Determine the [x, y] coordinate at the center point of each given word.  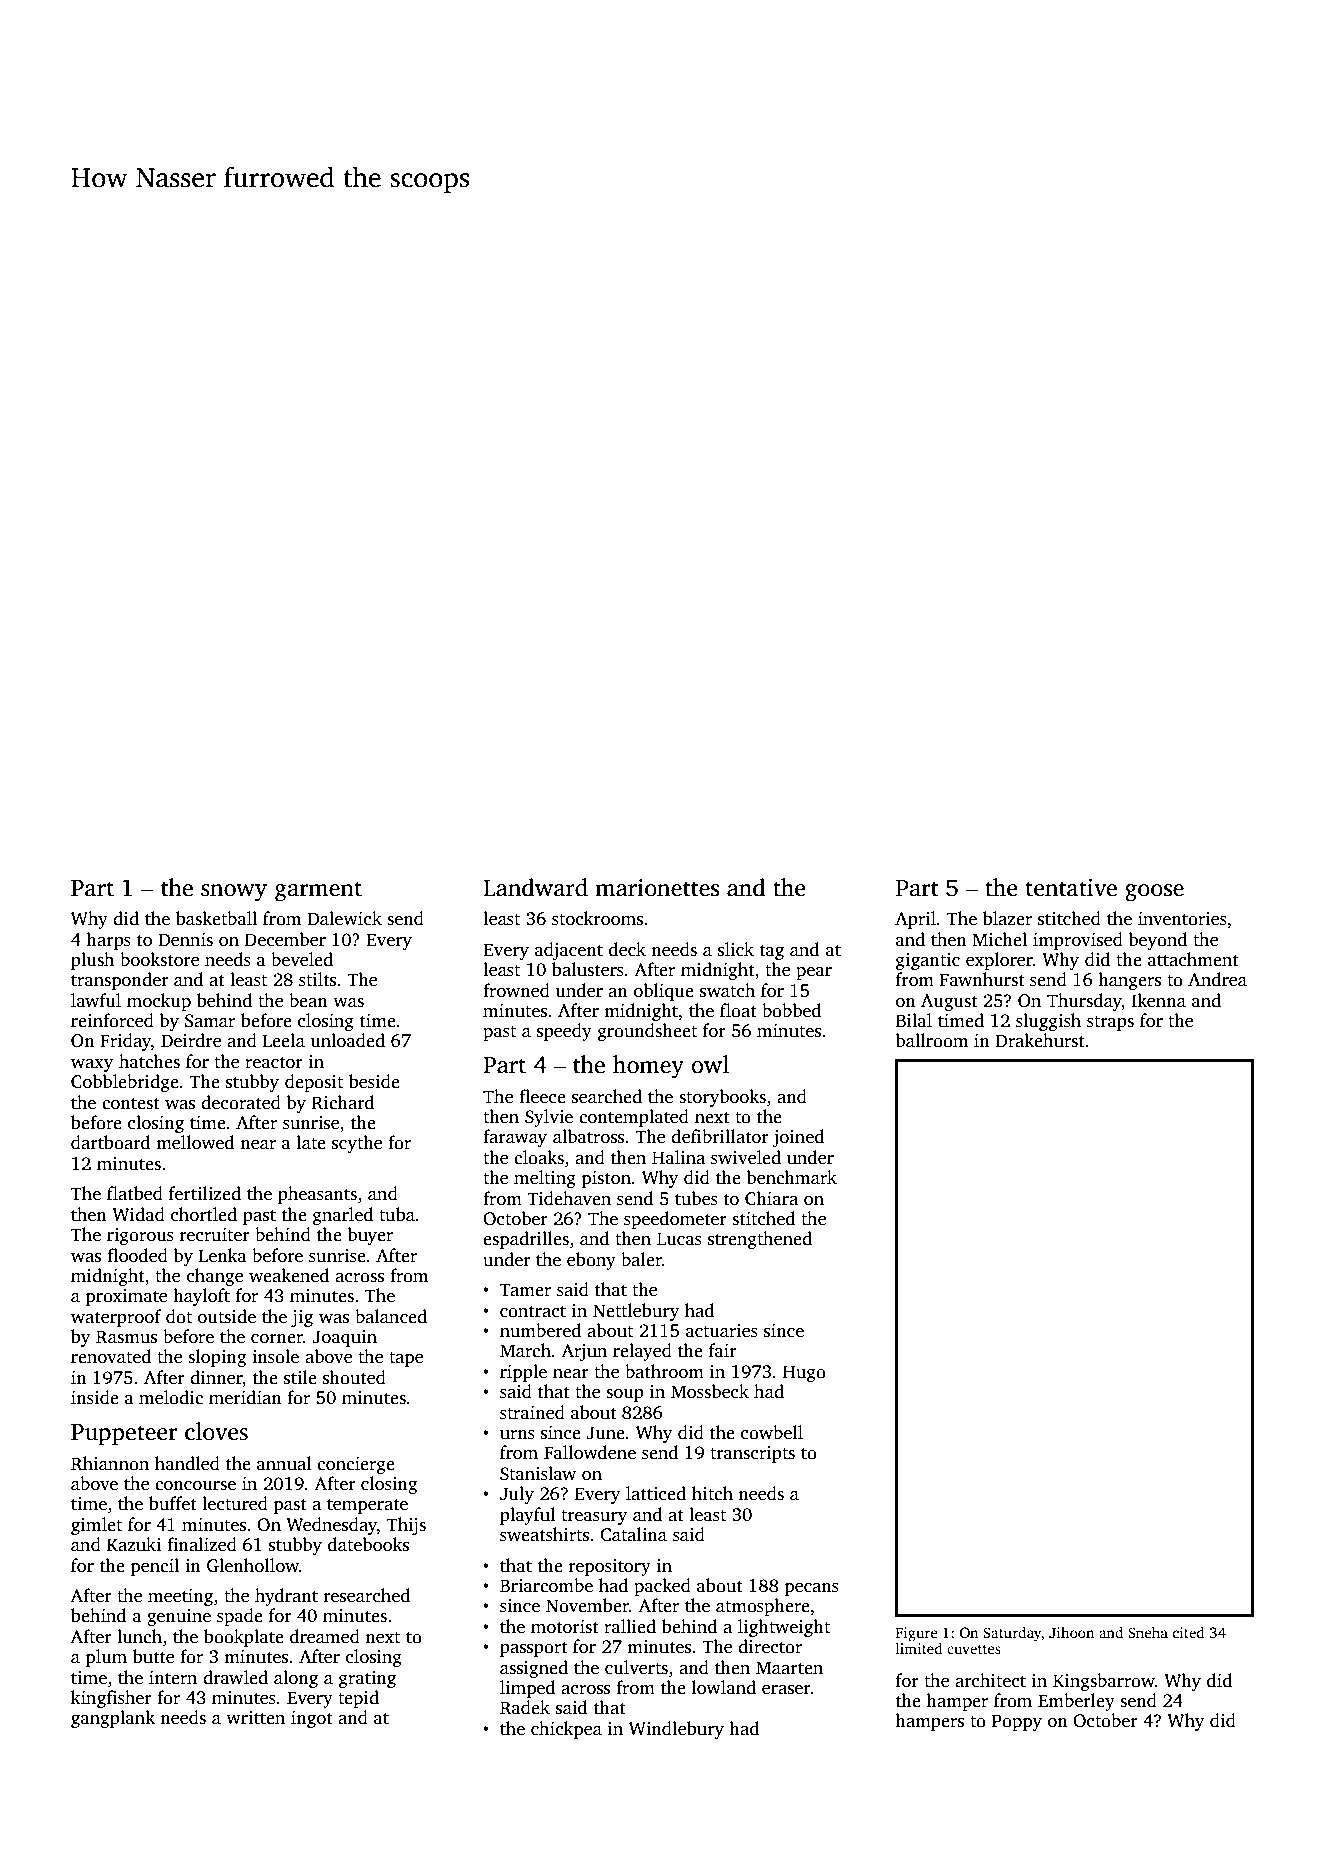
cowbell [772, 1432]
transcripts [752, 1454]
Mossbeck [710, 1391]
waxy [92, 1065]
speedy [564, 1032]
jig [302, 1318]
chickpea [566, 1730]
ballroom [931, 1040]
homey [648, 1067]
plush [92, 961]
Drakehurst [1040, 1040]
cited [1189, 1632]
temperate [367, 1506]
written [255, 1718]
